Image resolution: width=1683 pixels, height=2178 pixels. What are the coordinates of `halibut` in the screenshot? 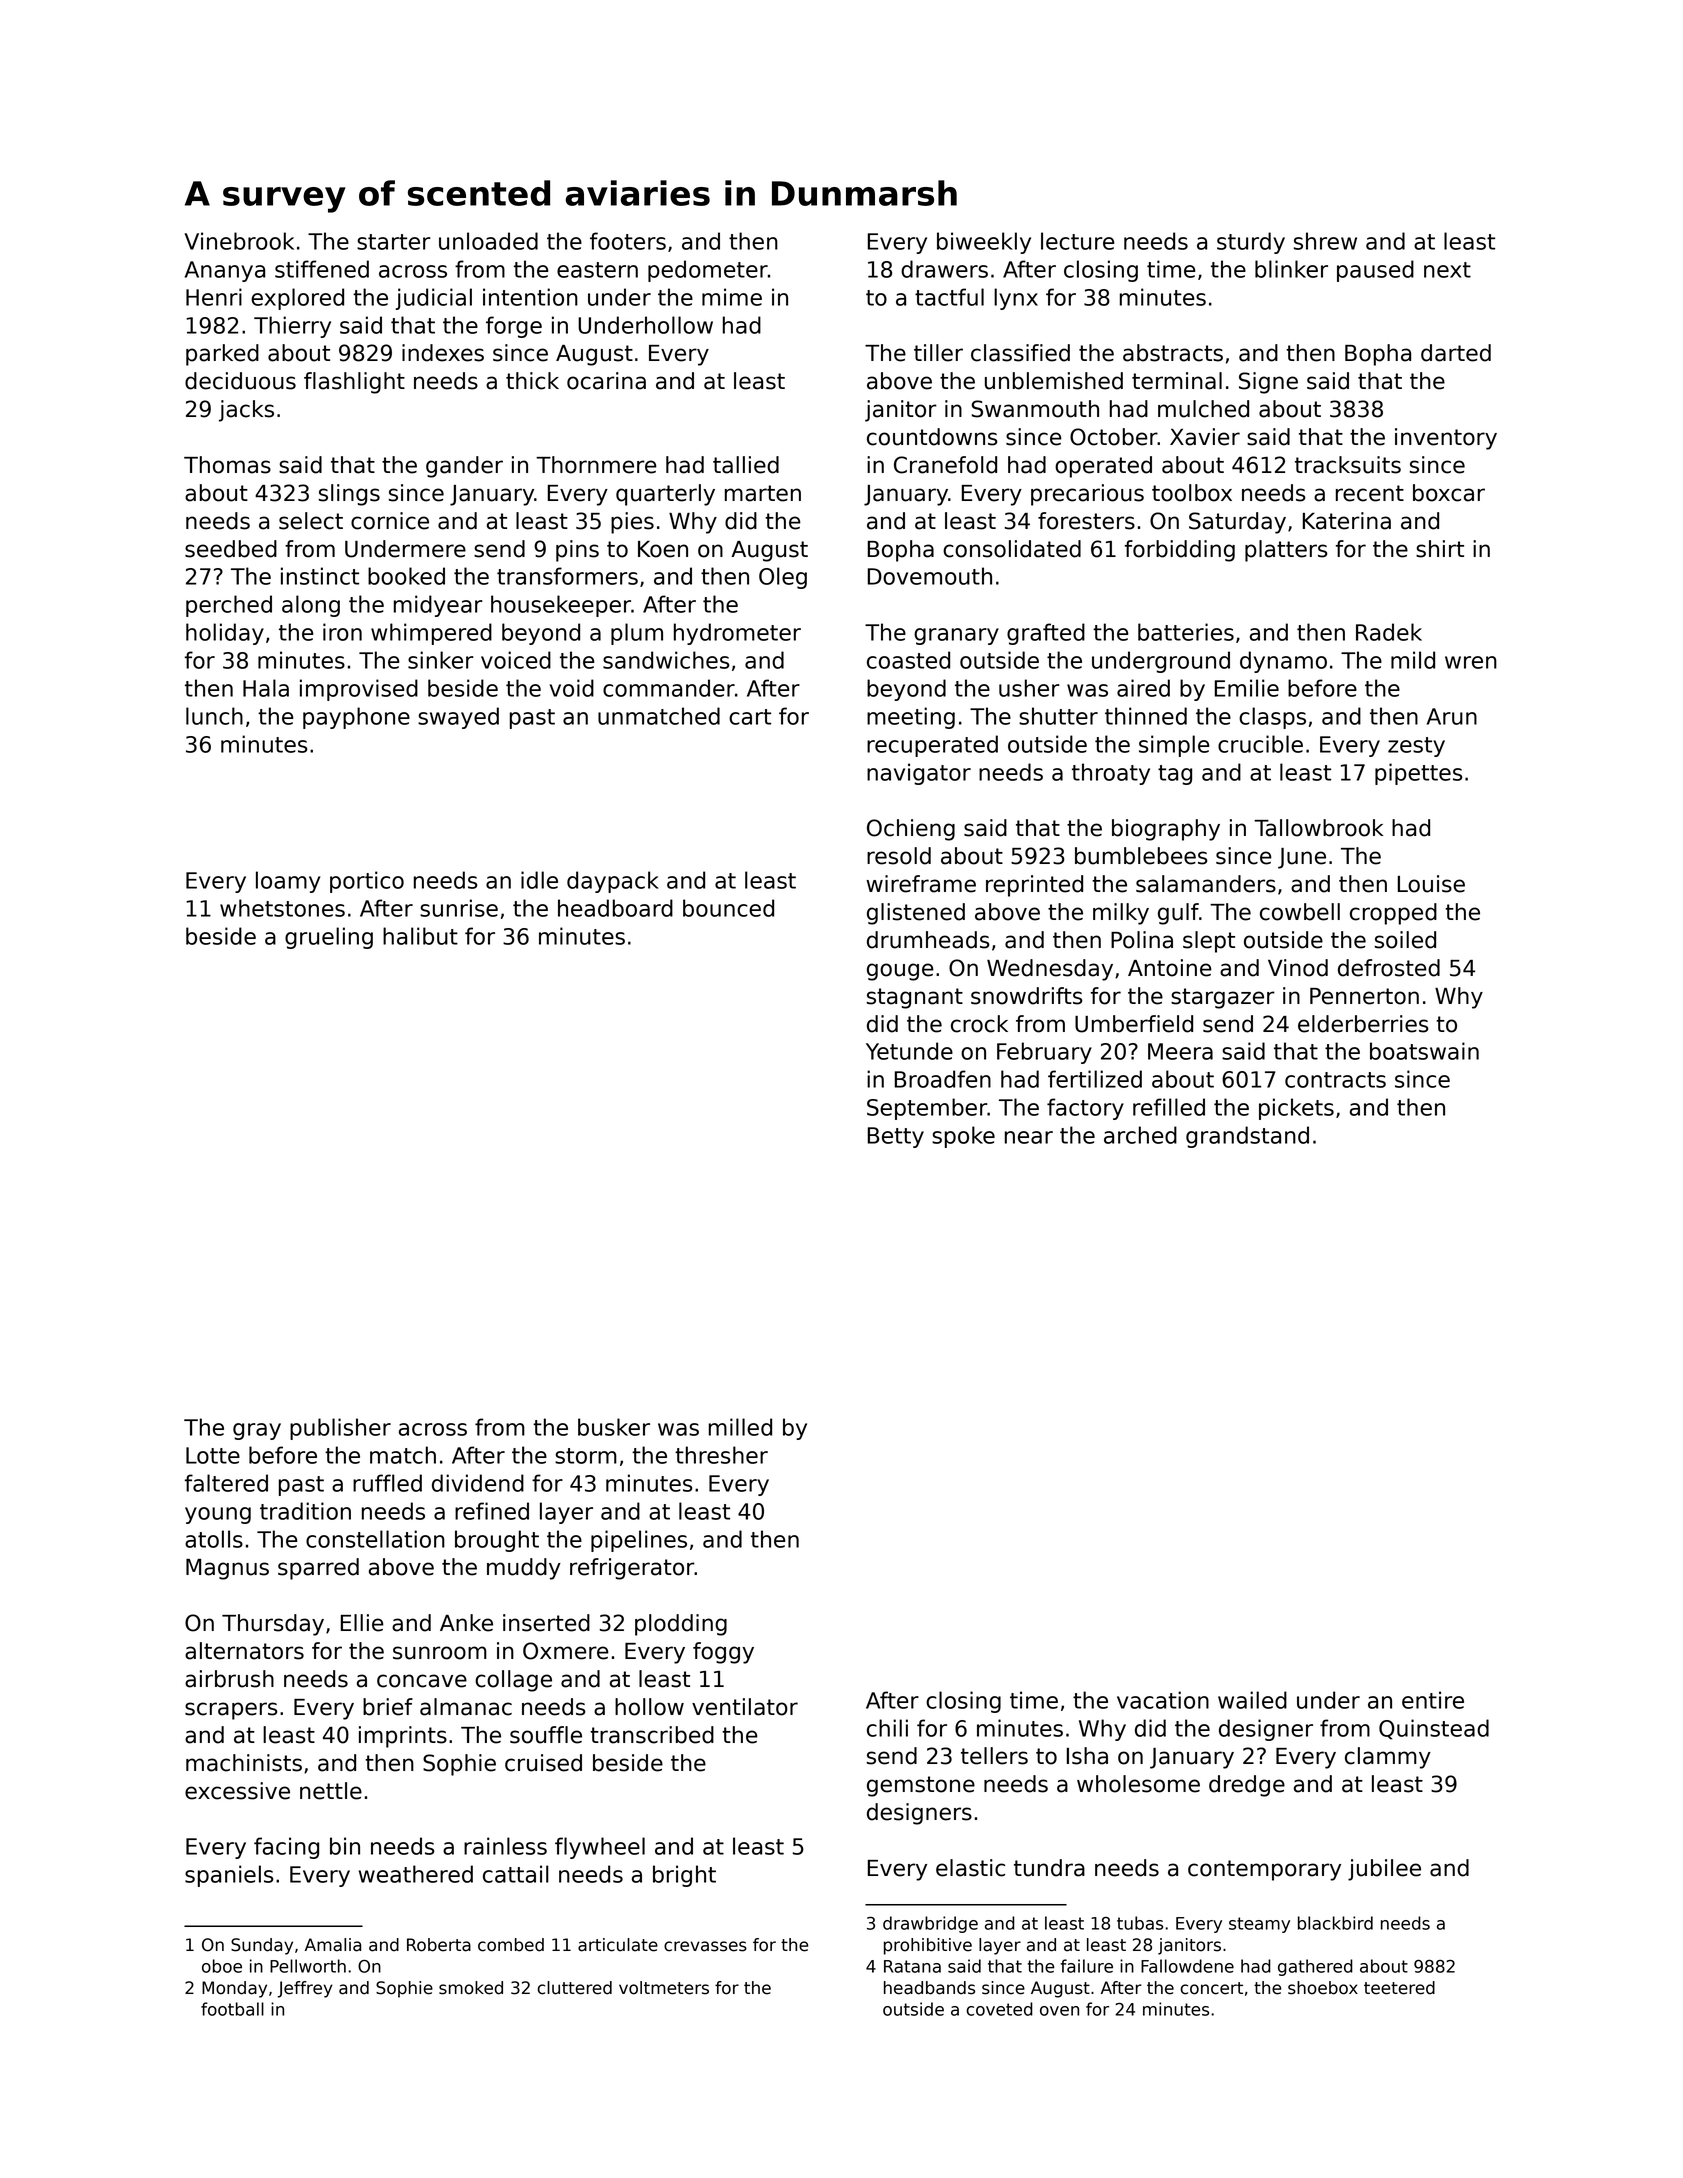 It's located at (420, 936).
